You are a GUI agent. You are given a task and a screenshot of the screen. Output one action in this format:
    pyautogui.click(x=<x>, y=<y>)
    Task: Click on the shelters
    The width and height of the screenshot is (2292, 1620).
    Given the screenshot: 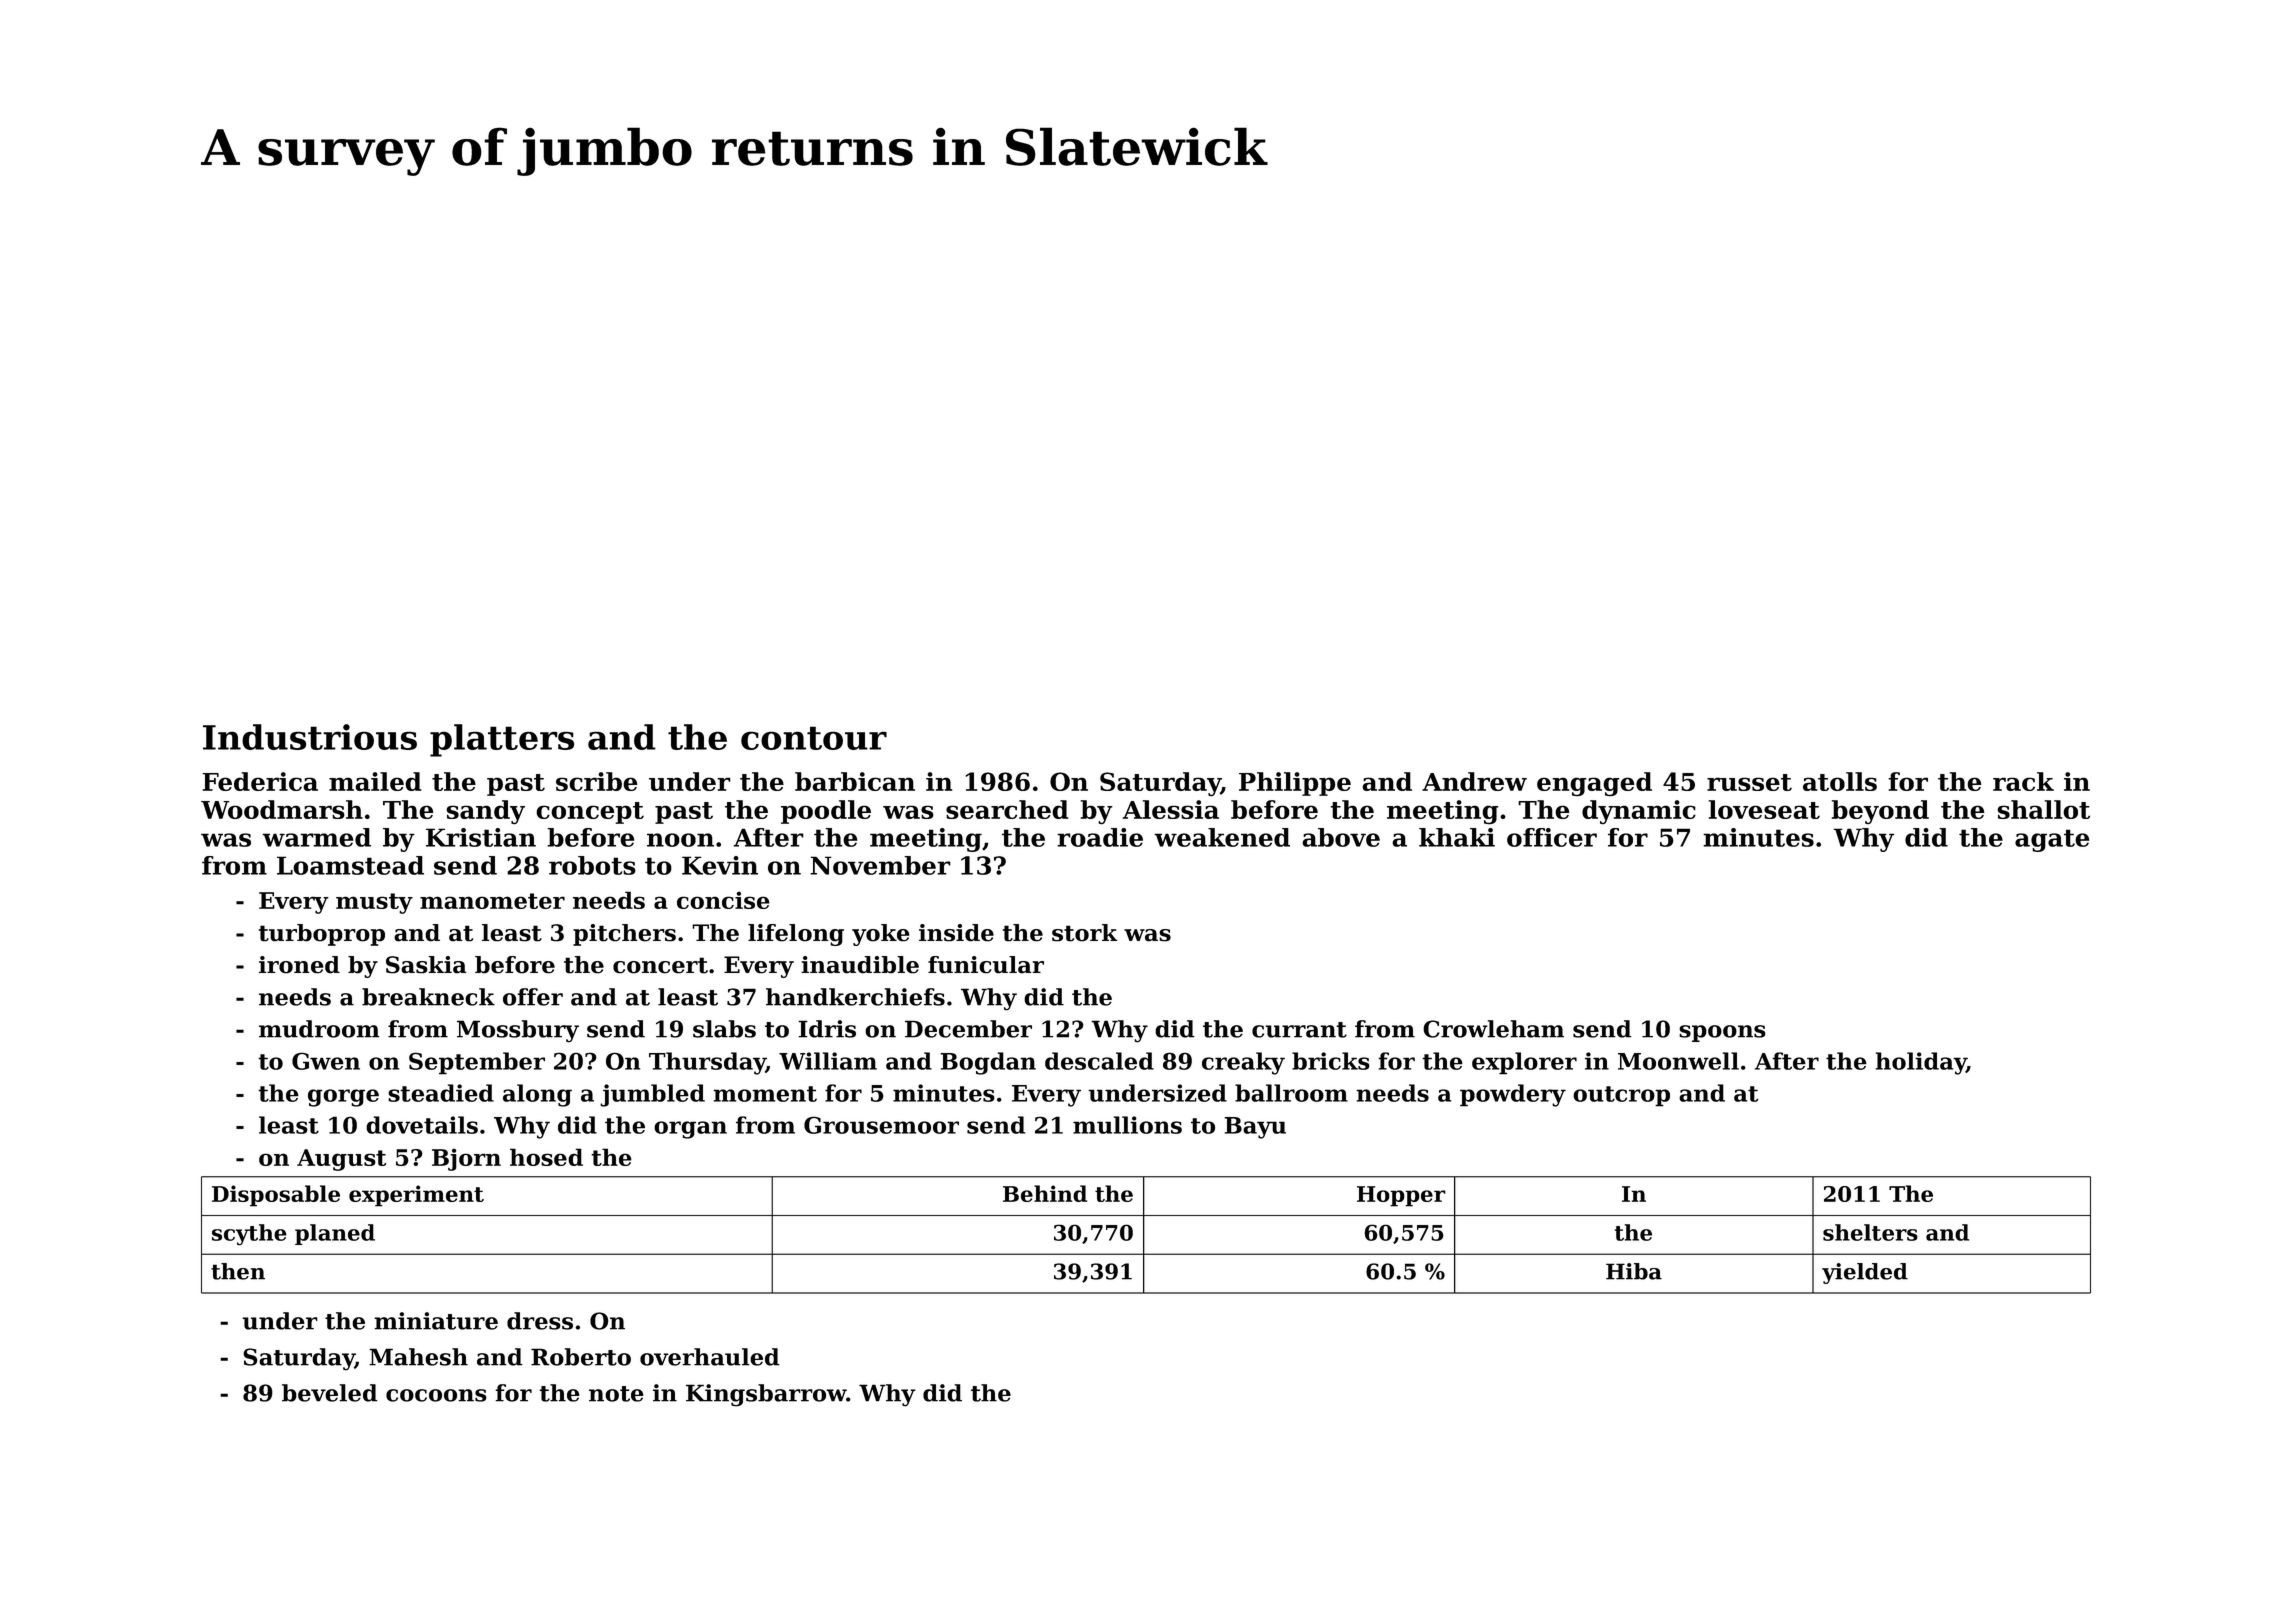 What is the action you would take?
    pyautogui.click(x=1870, y=1232)
